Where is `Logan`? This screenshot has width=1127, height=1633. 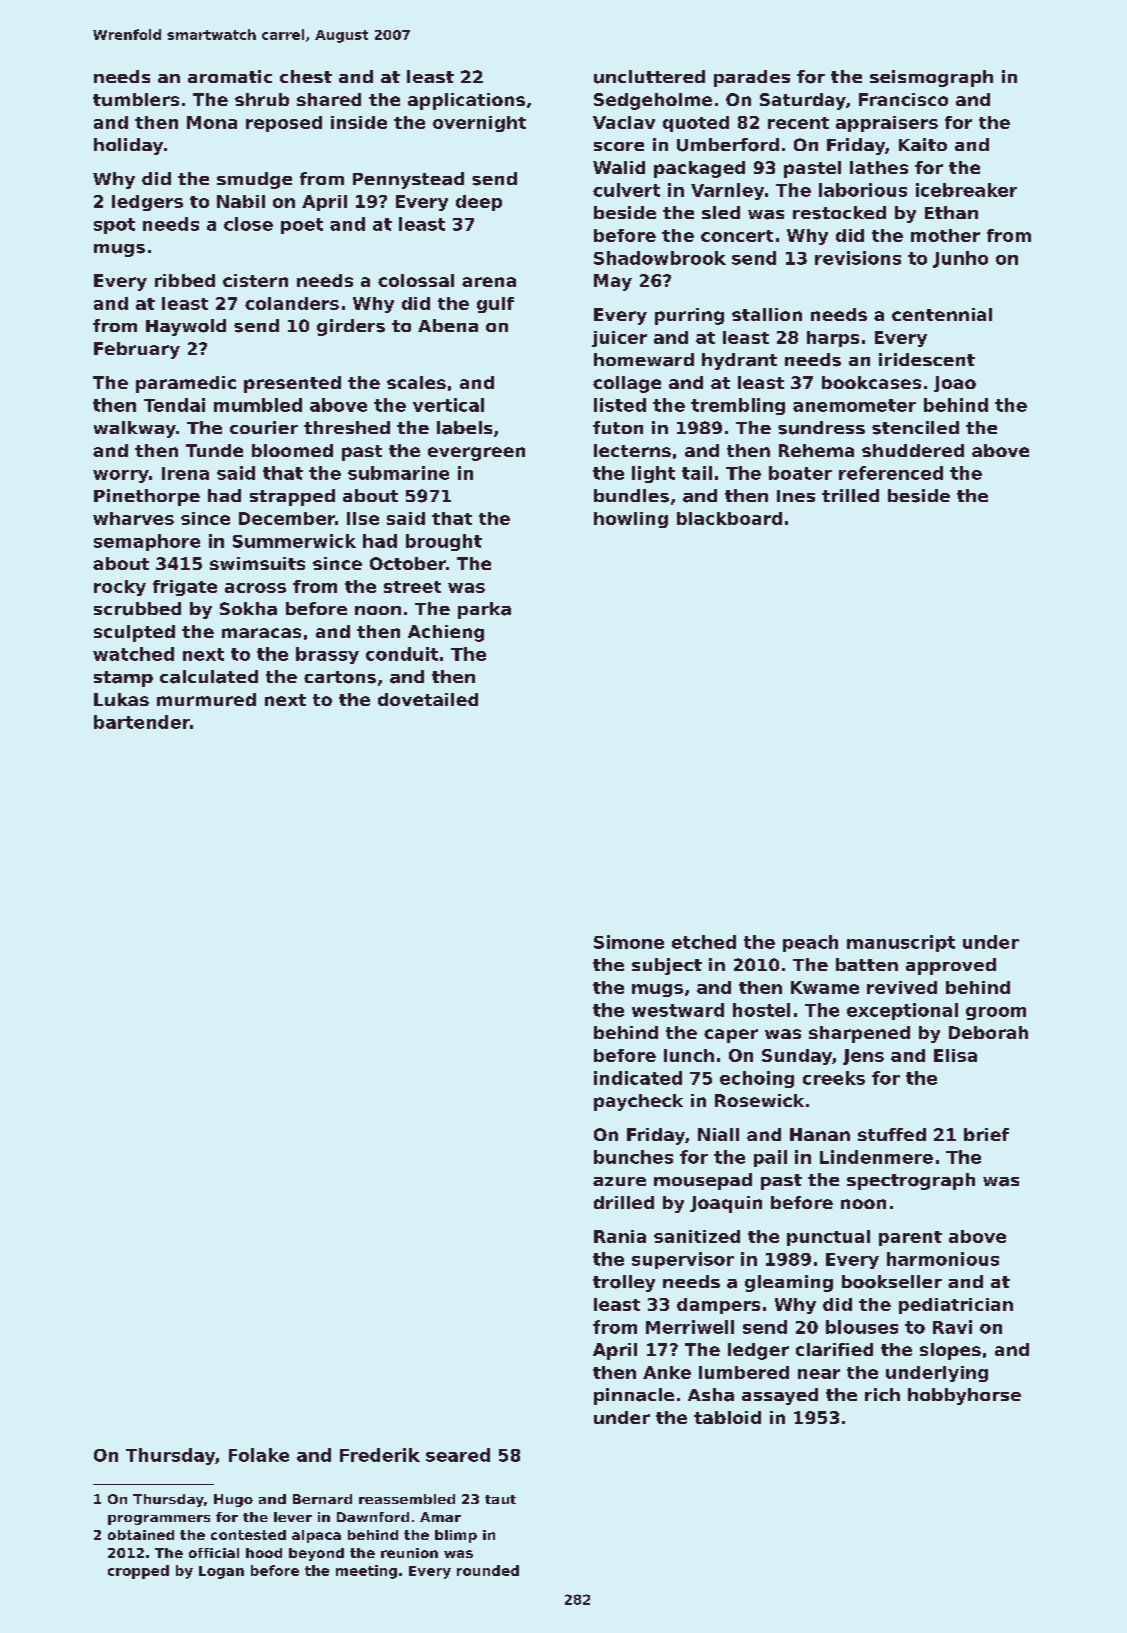 Logan is located at coordinates (221, 1572).
